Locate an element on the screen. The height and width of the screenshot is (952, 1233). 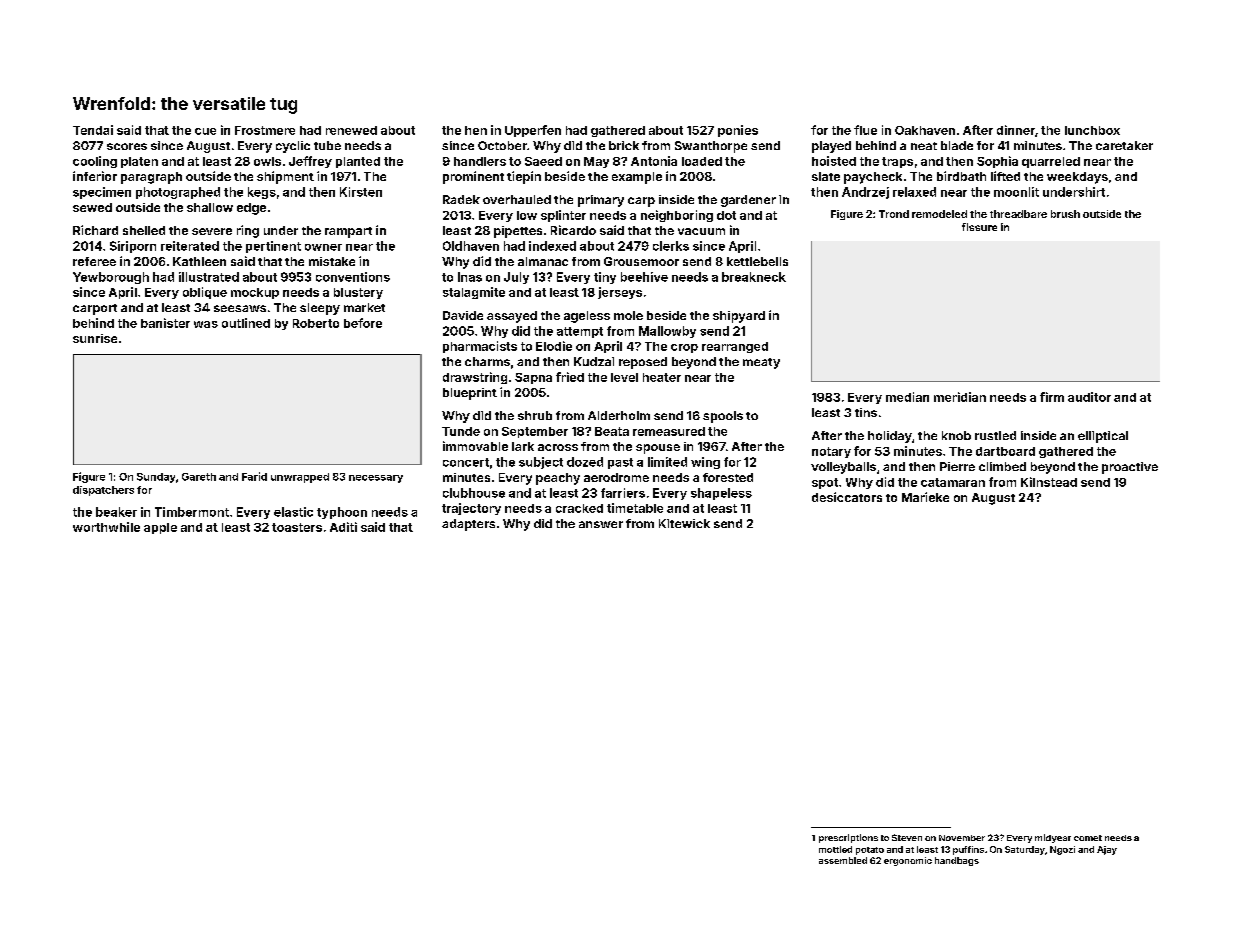
worthwhile is located at coordinates (106, 527).
